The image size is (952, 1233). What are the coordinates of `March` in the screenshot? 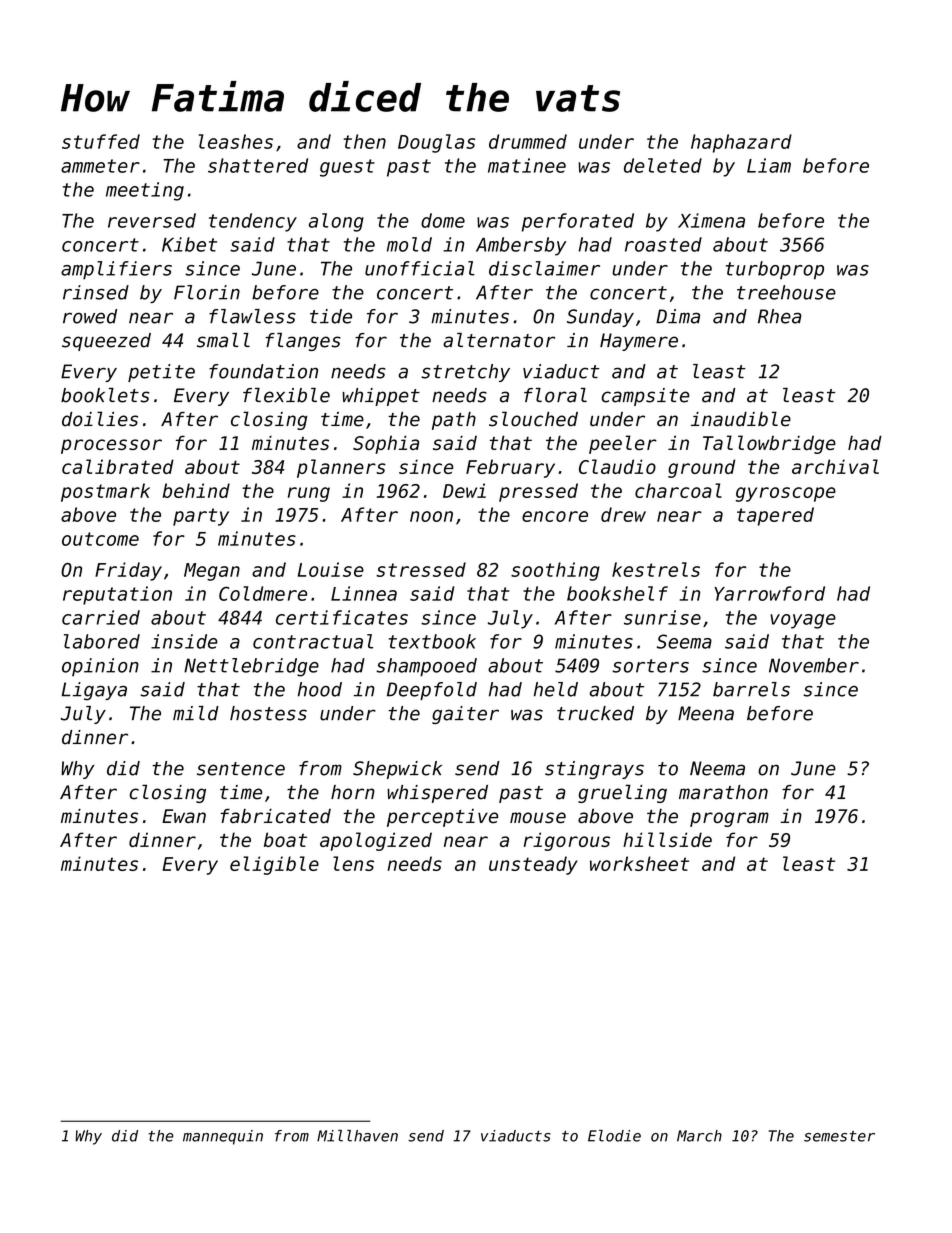 It's located at (699, 1136).
